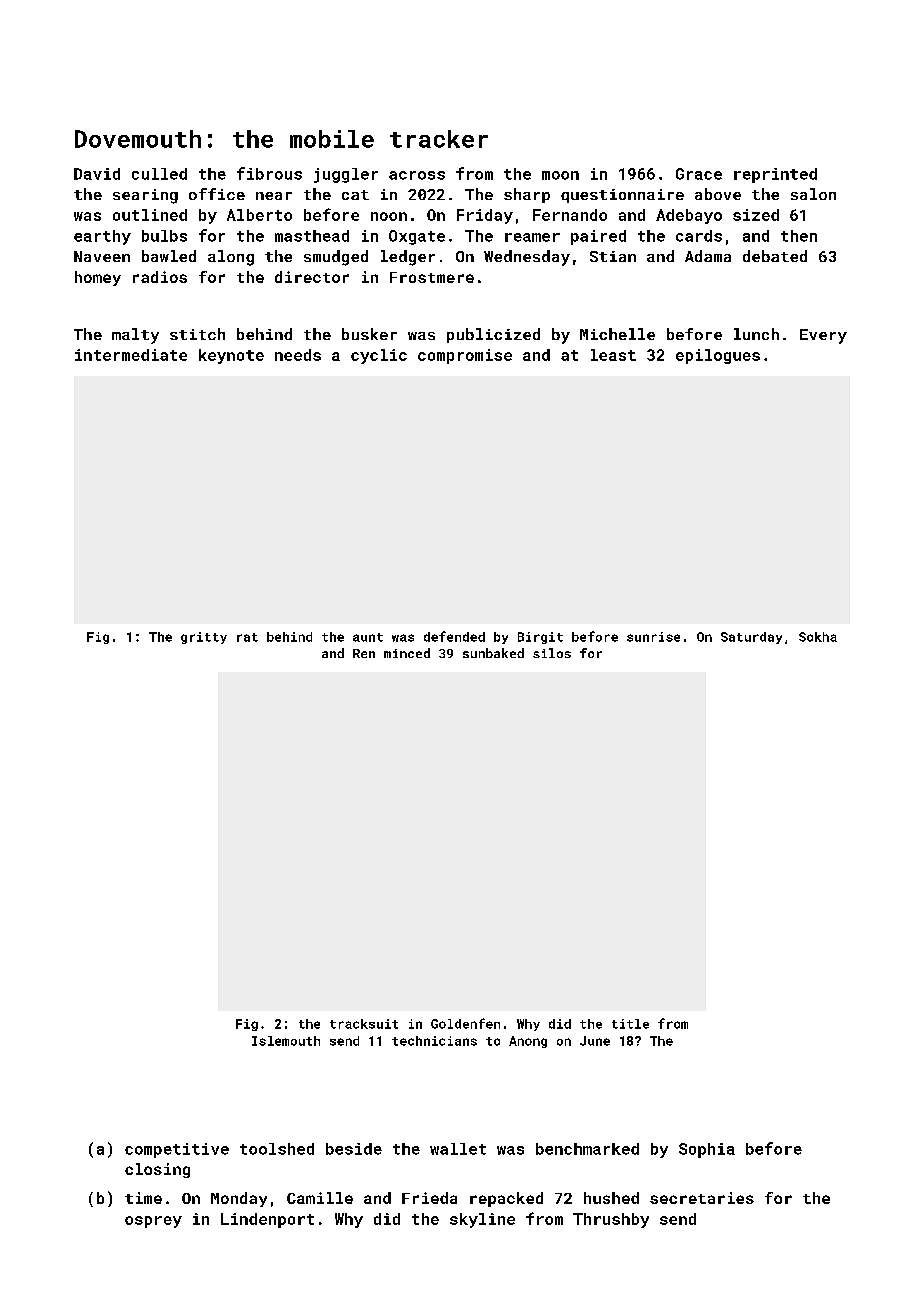  What do you see at coordinates (611, 1220) in the image?
I see `Thrushby` at bounding box center [611, 1220].
